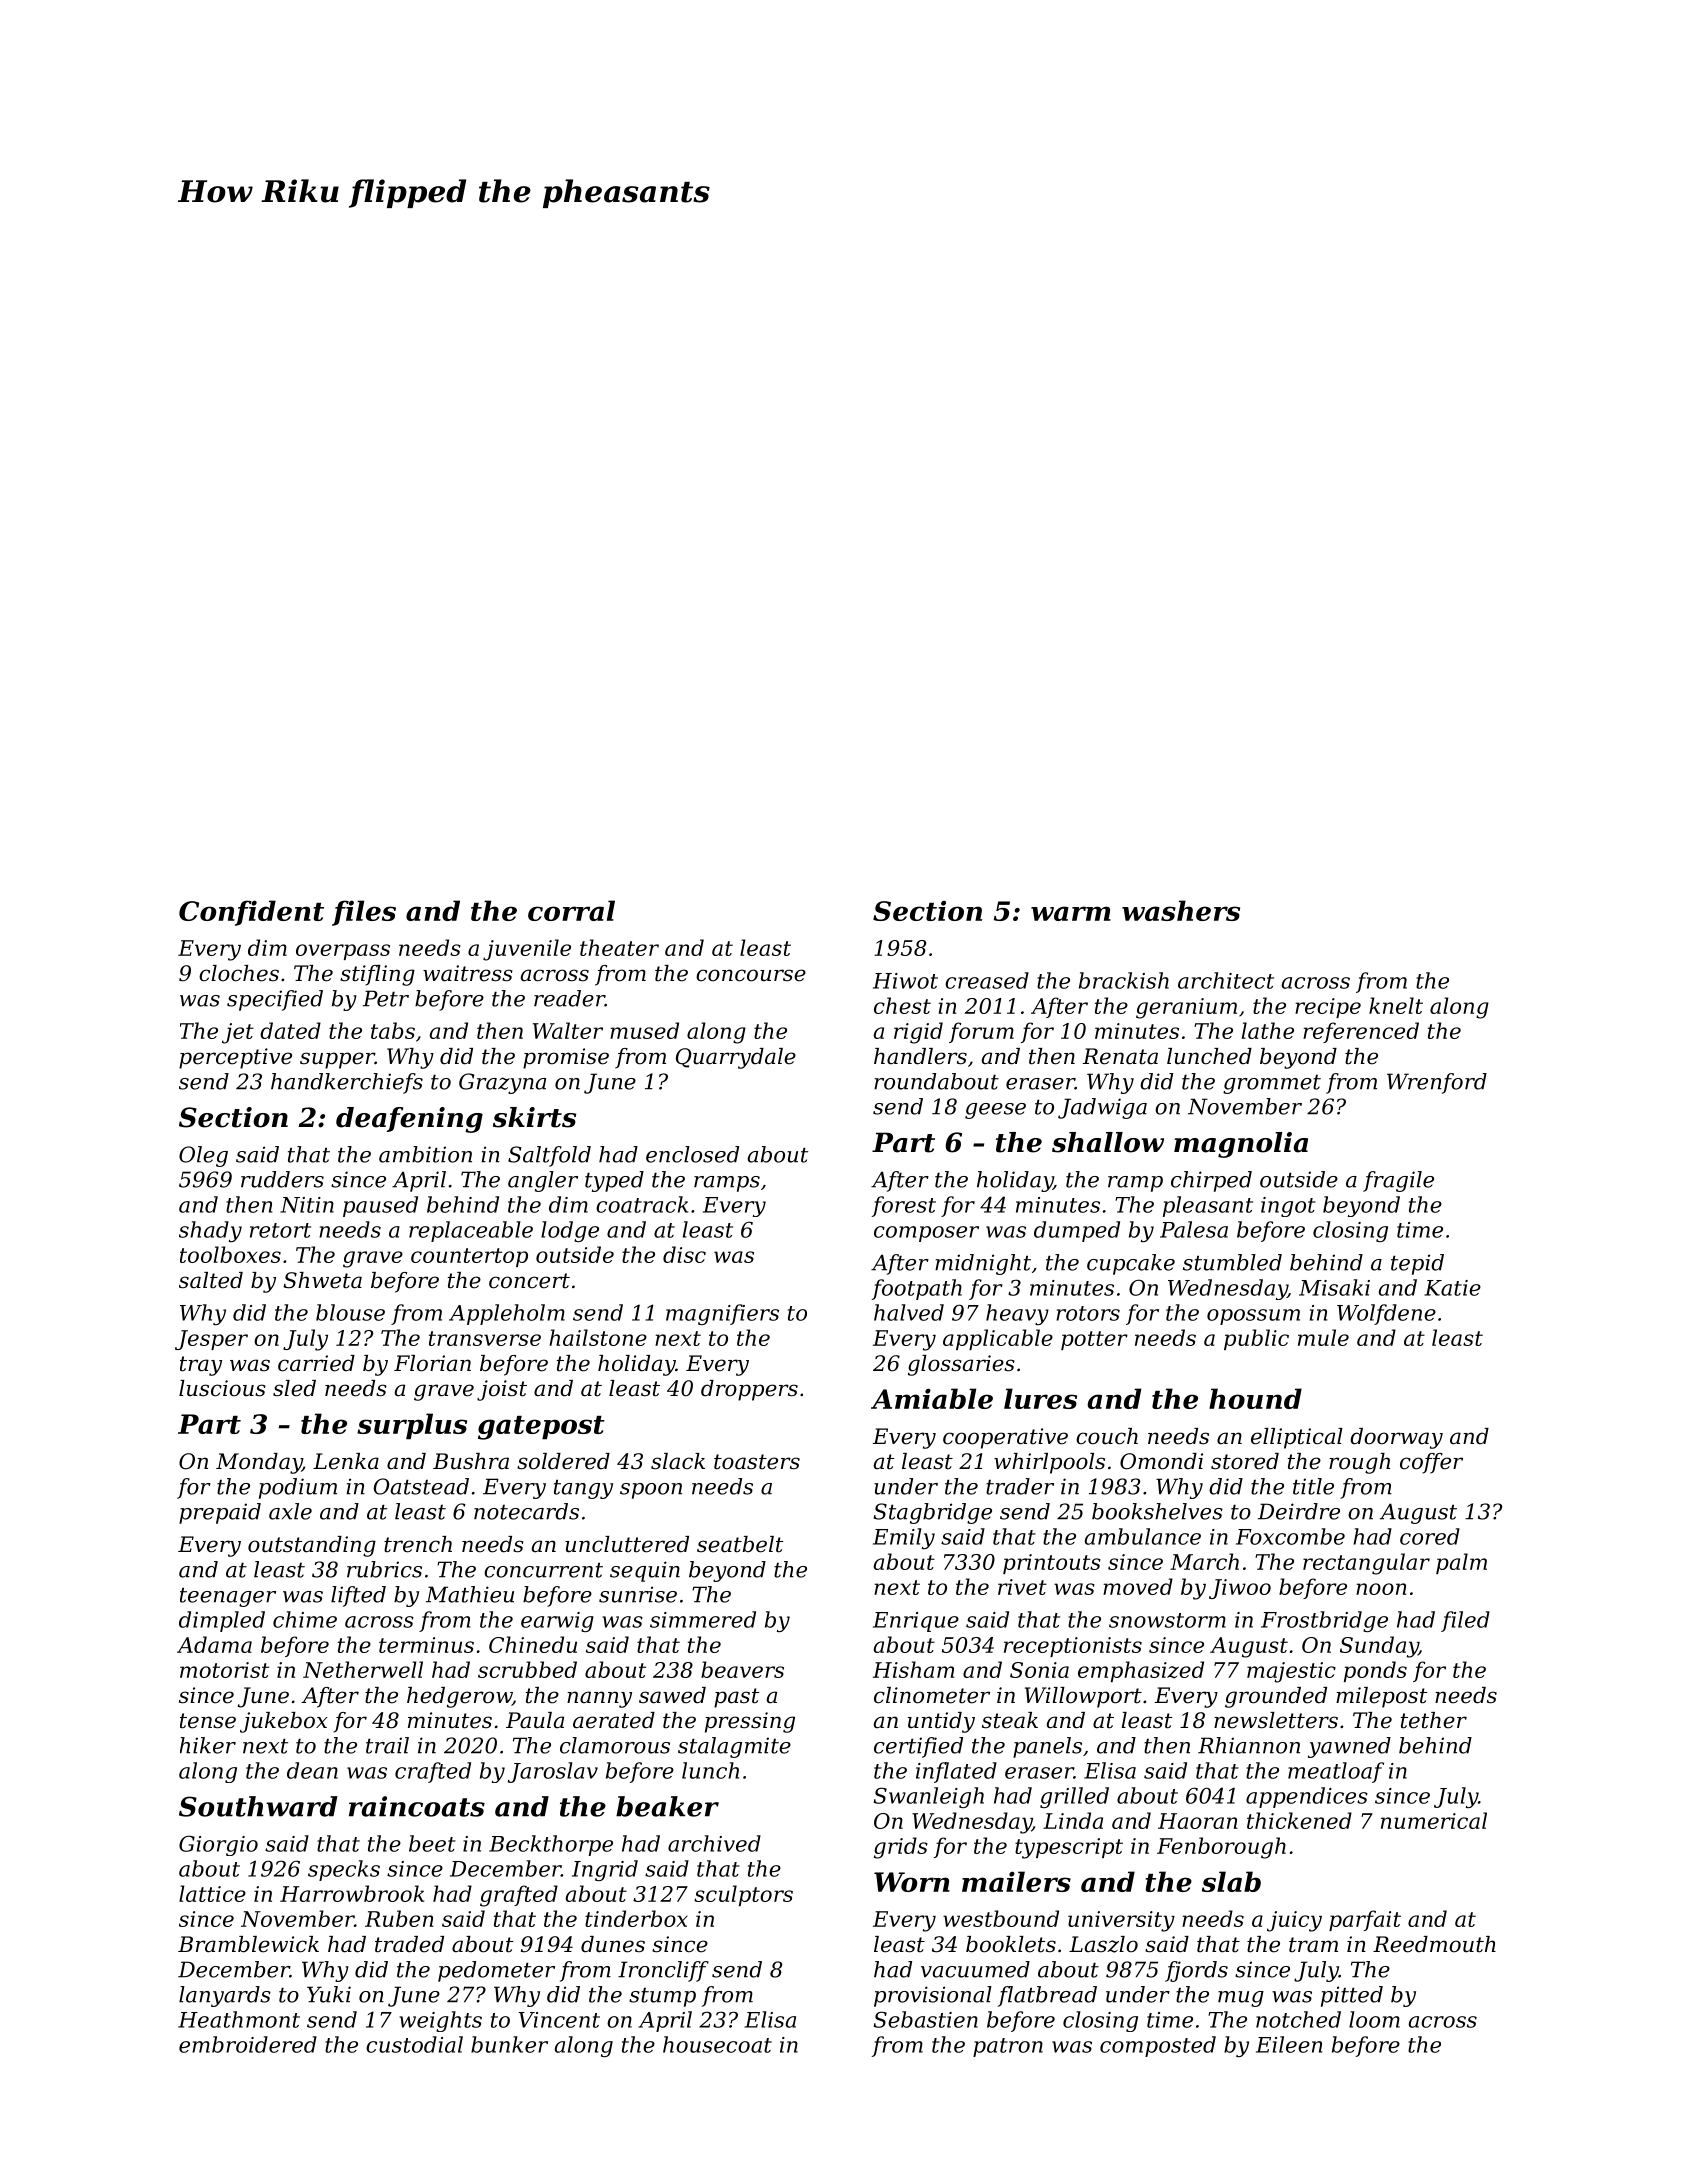  What do you see at coordinates (1071, 913) in the screenshot?
I see `warm` at bounding box center [1071, 913].
